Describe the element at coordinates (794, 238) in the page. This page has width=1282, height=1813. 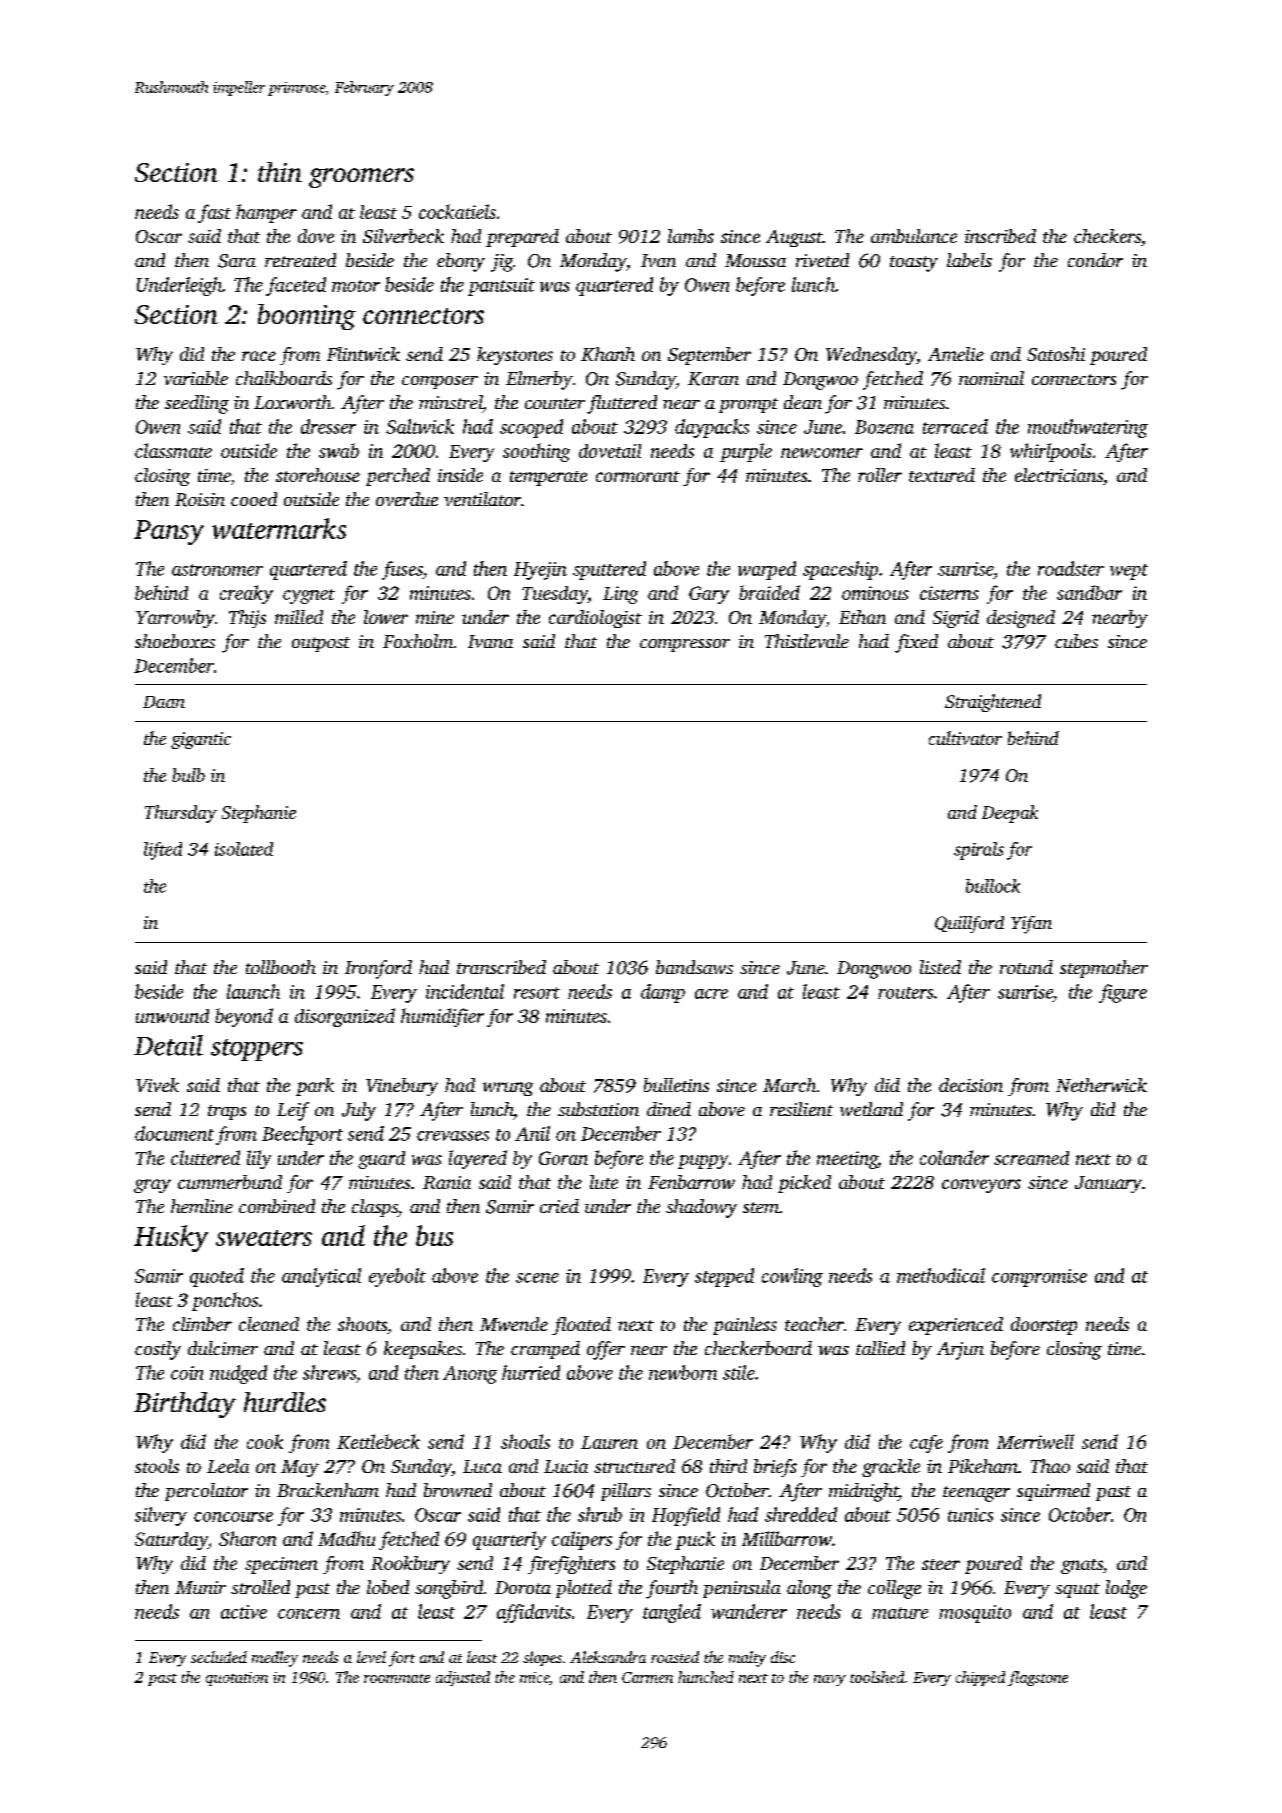
I see `August` at that location.
